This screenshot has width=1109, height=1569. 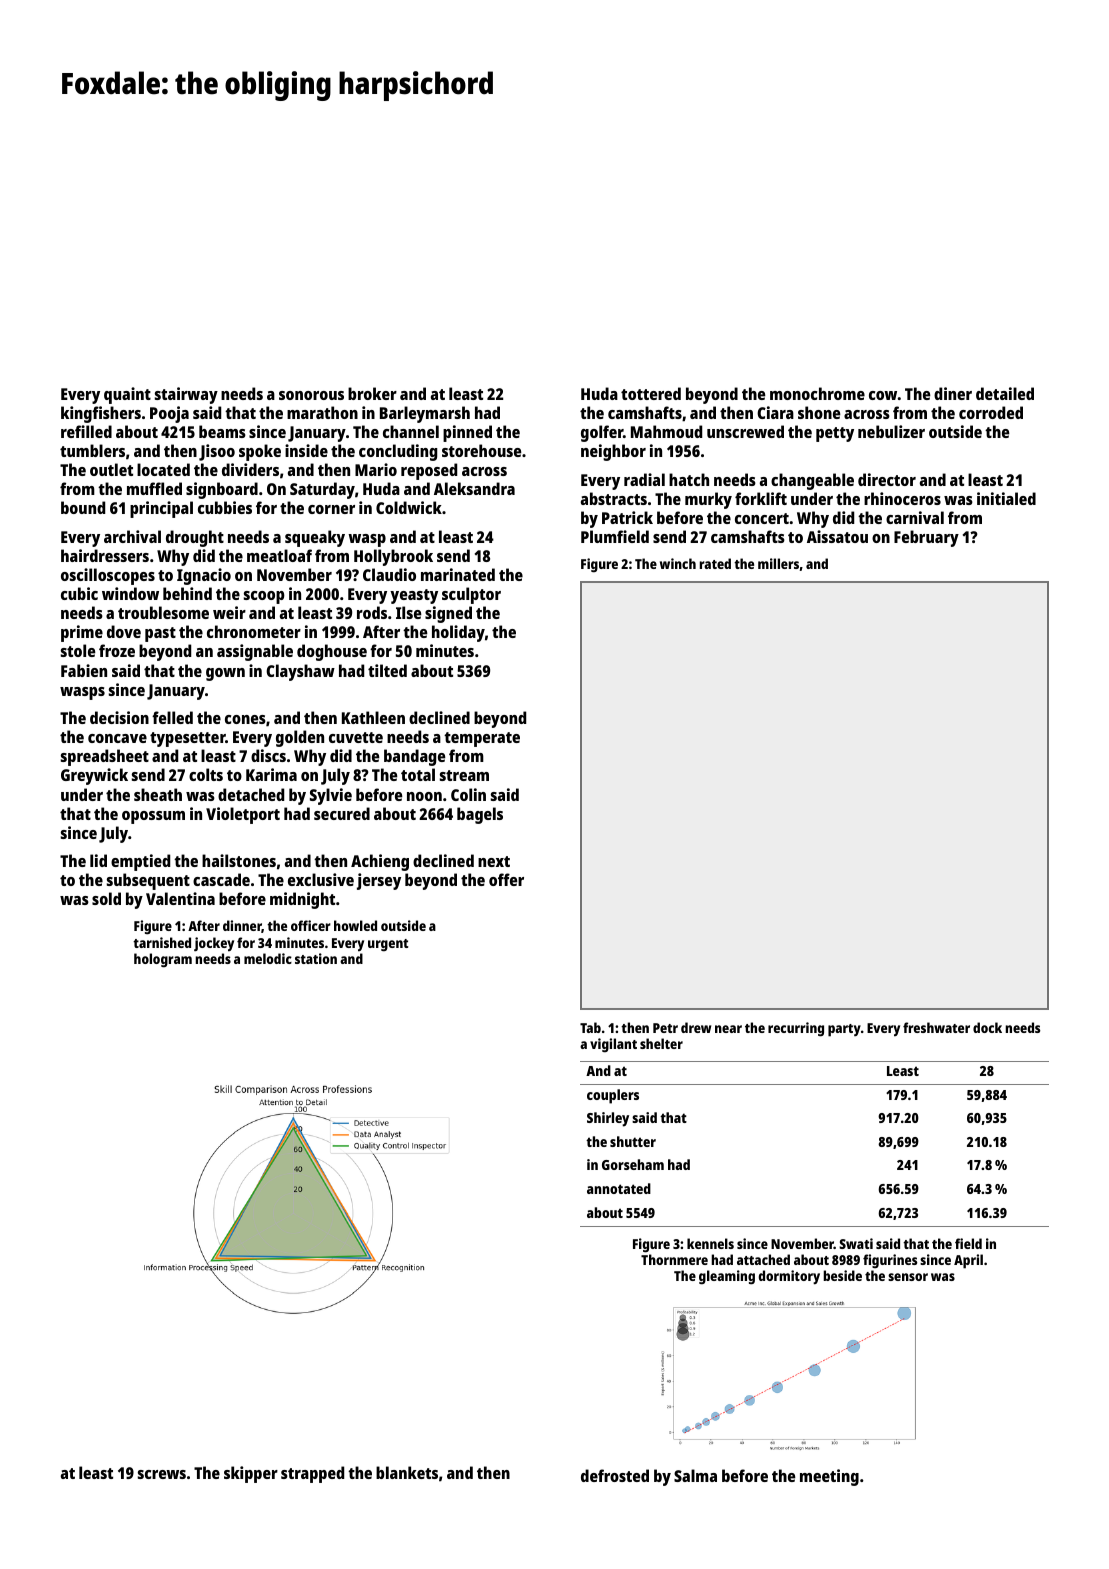 I want to click on corroded, so click(x=991, y=412).
